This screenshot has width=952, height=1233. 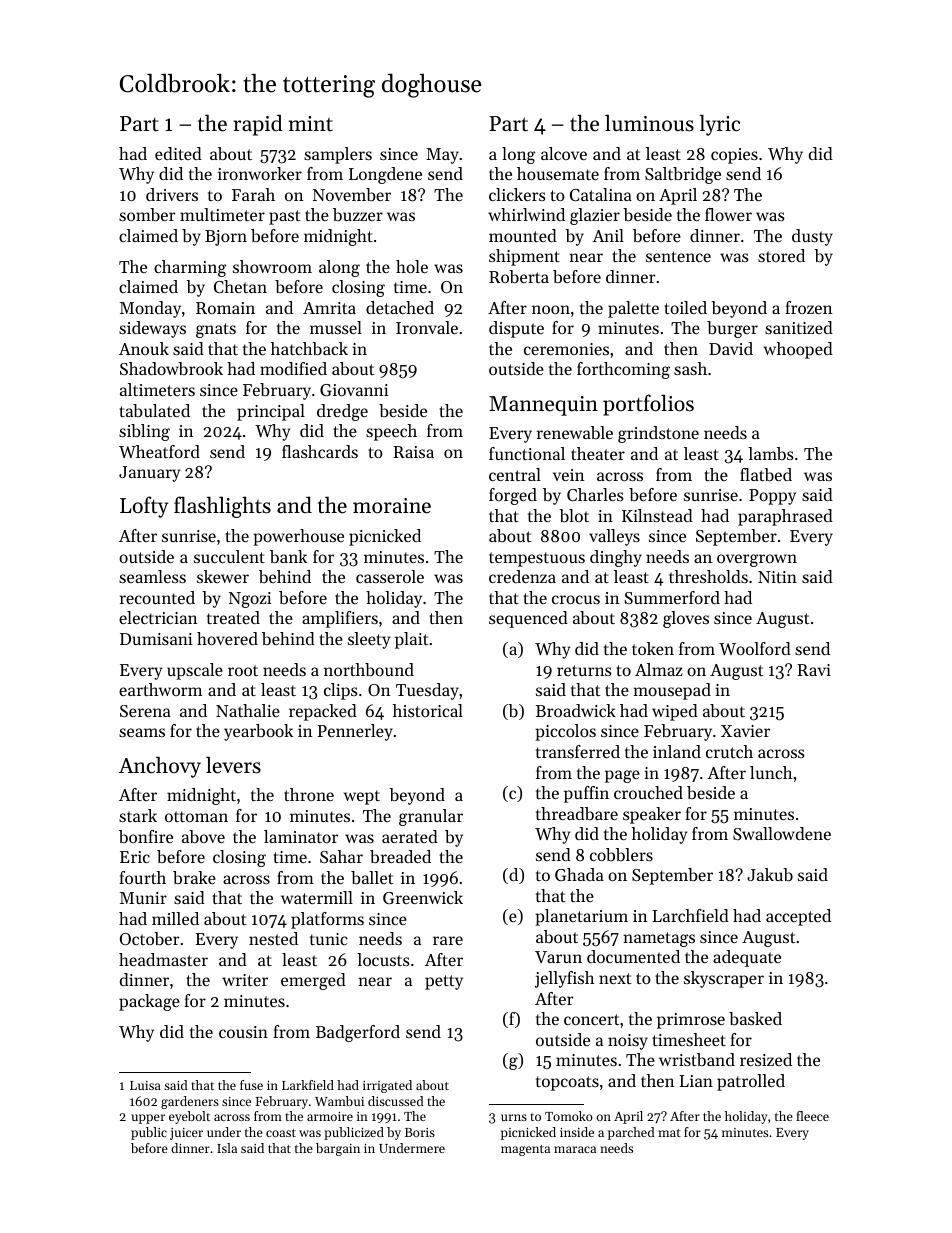 What do you see at coordinates (781, 255) in the screenshot?
I see `stored` at bounding box center [781, 255].
